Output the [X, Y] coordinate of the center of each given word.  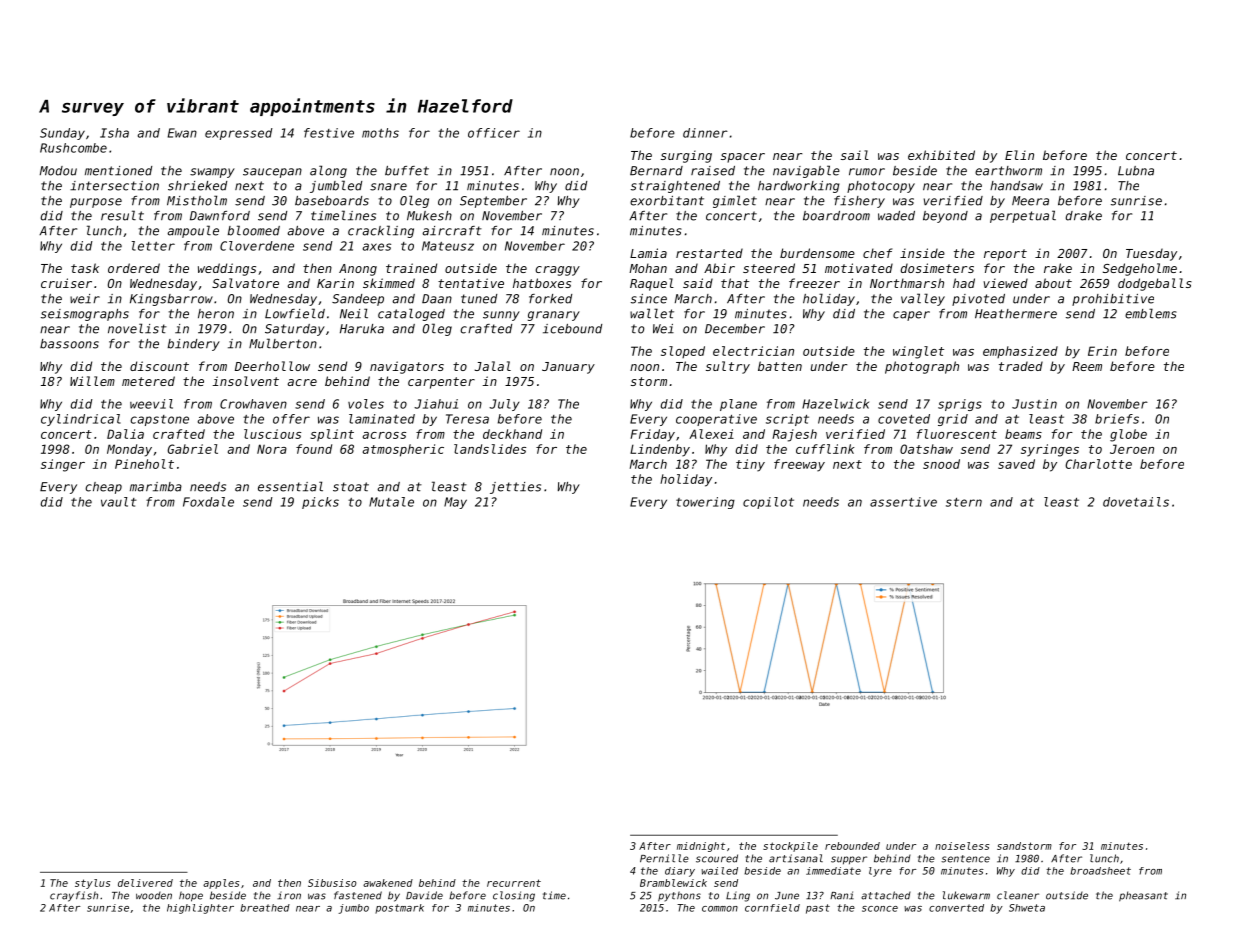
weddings [227, 269]
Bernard [656, 171]
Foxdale [208, 502]
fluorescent [956, 434]
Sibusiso [332, 883]
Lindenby [660, 450]
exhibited [941, 155]
